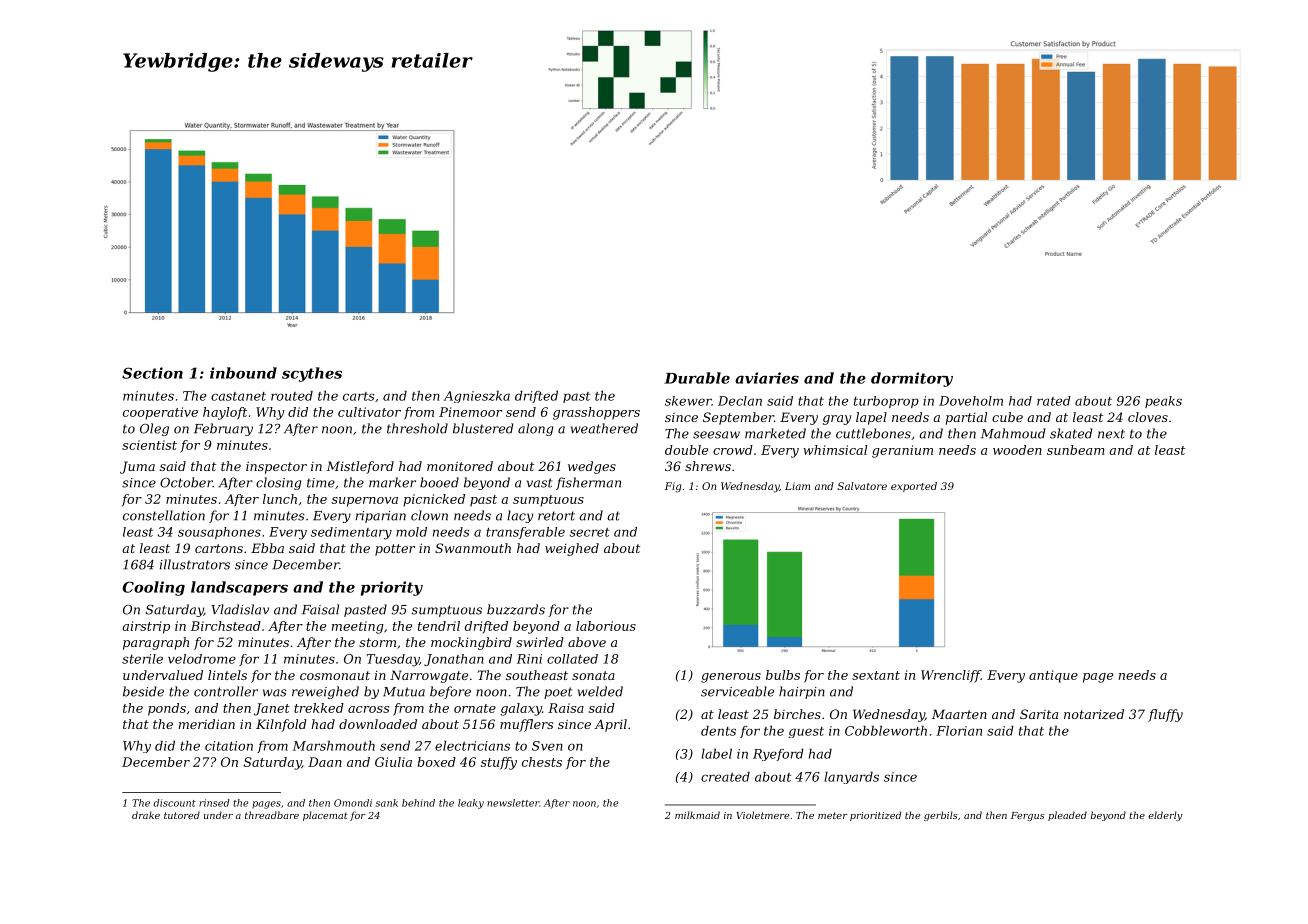  What do you see at coordinates (606, 626) in the page?
I see `laborious` at bounding box center [606, 626].
